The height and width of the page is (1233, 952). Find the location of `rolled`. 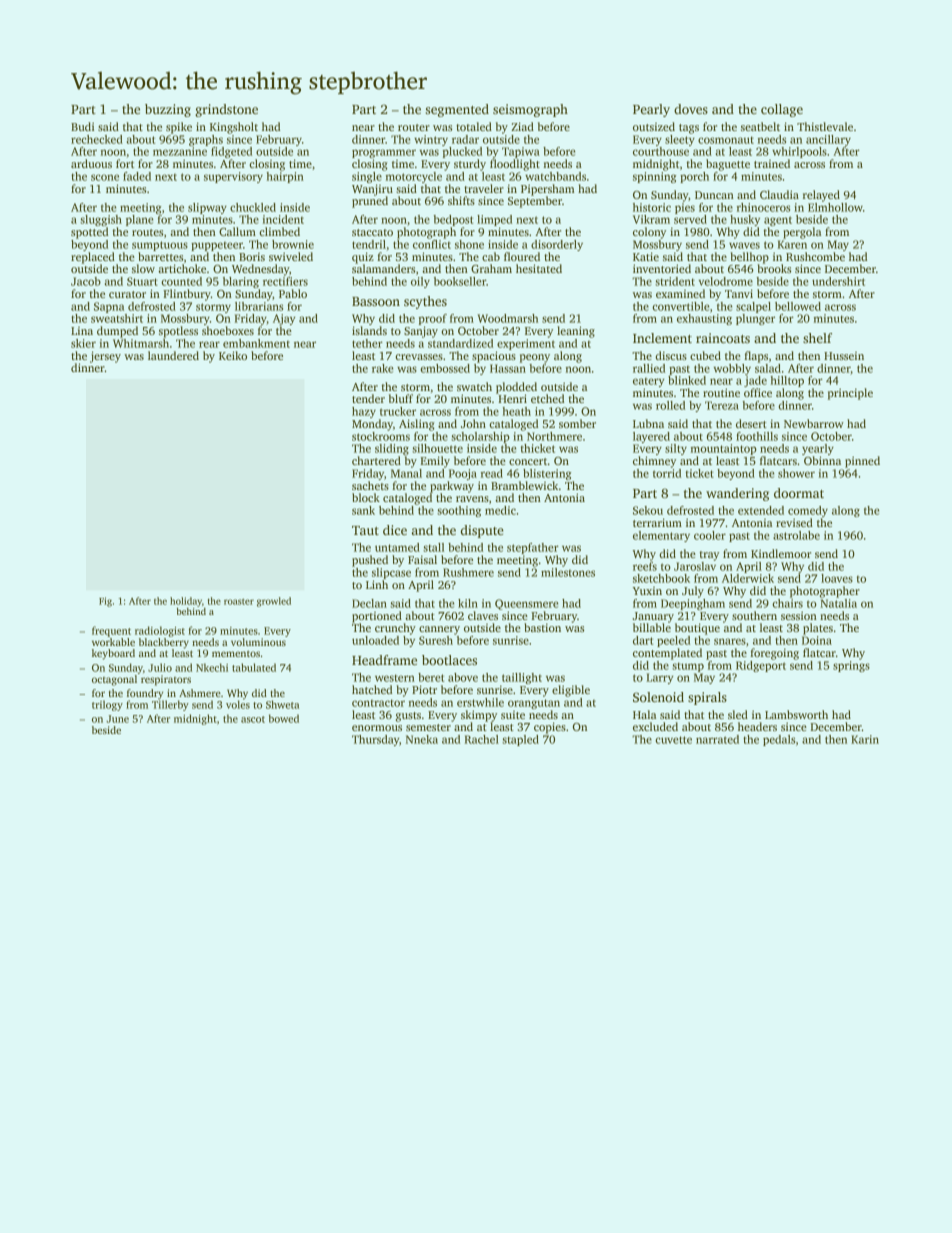

rolled is located at coordinates (670, 405).
